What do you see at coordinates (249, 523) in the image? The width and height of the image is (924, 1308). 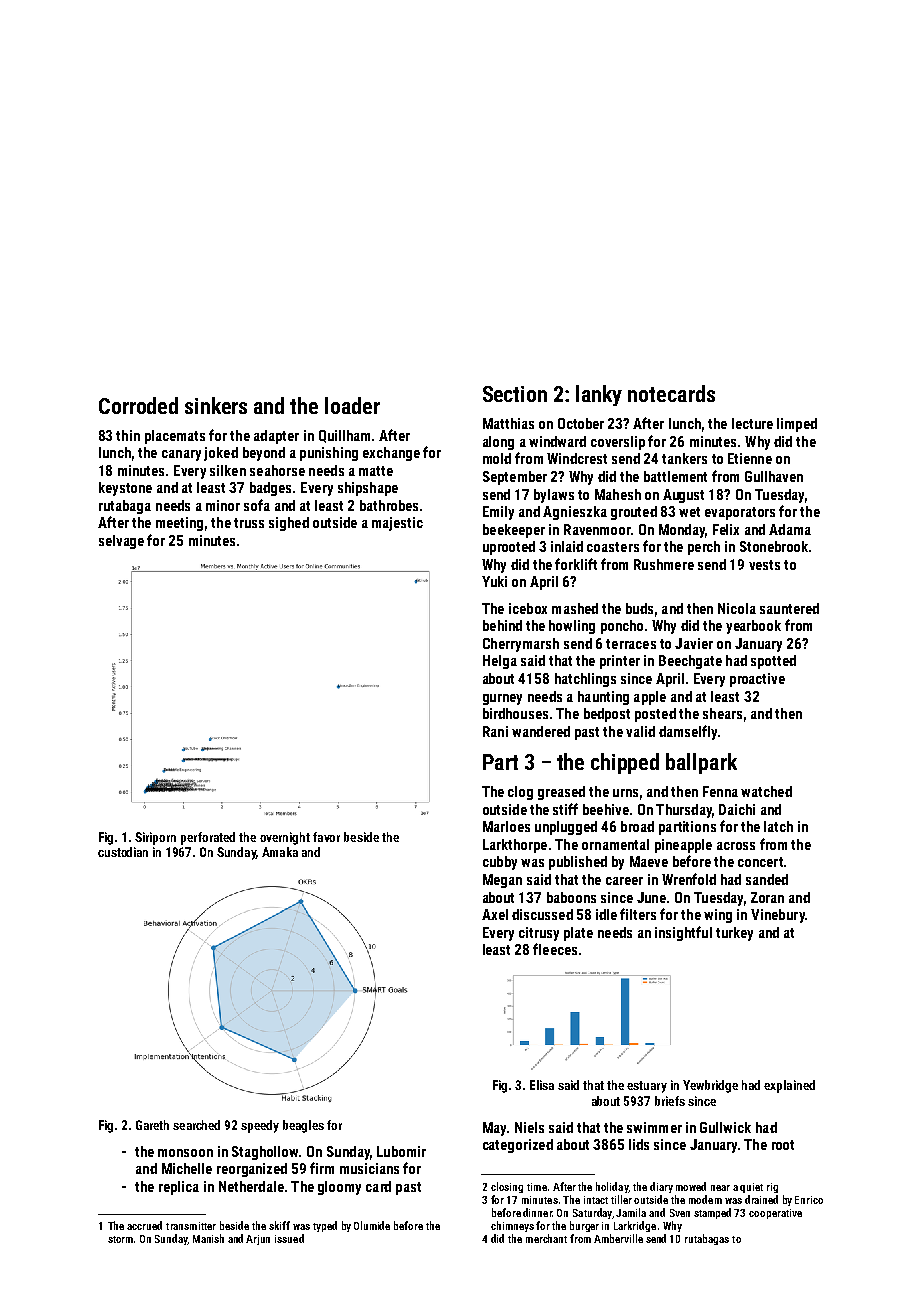 I see `truss` at bounding box center [249, 523].
